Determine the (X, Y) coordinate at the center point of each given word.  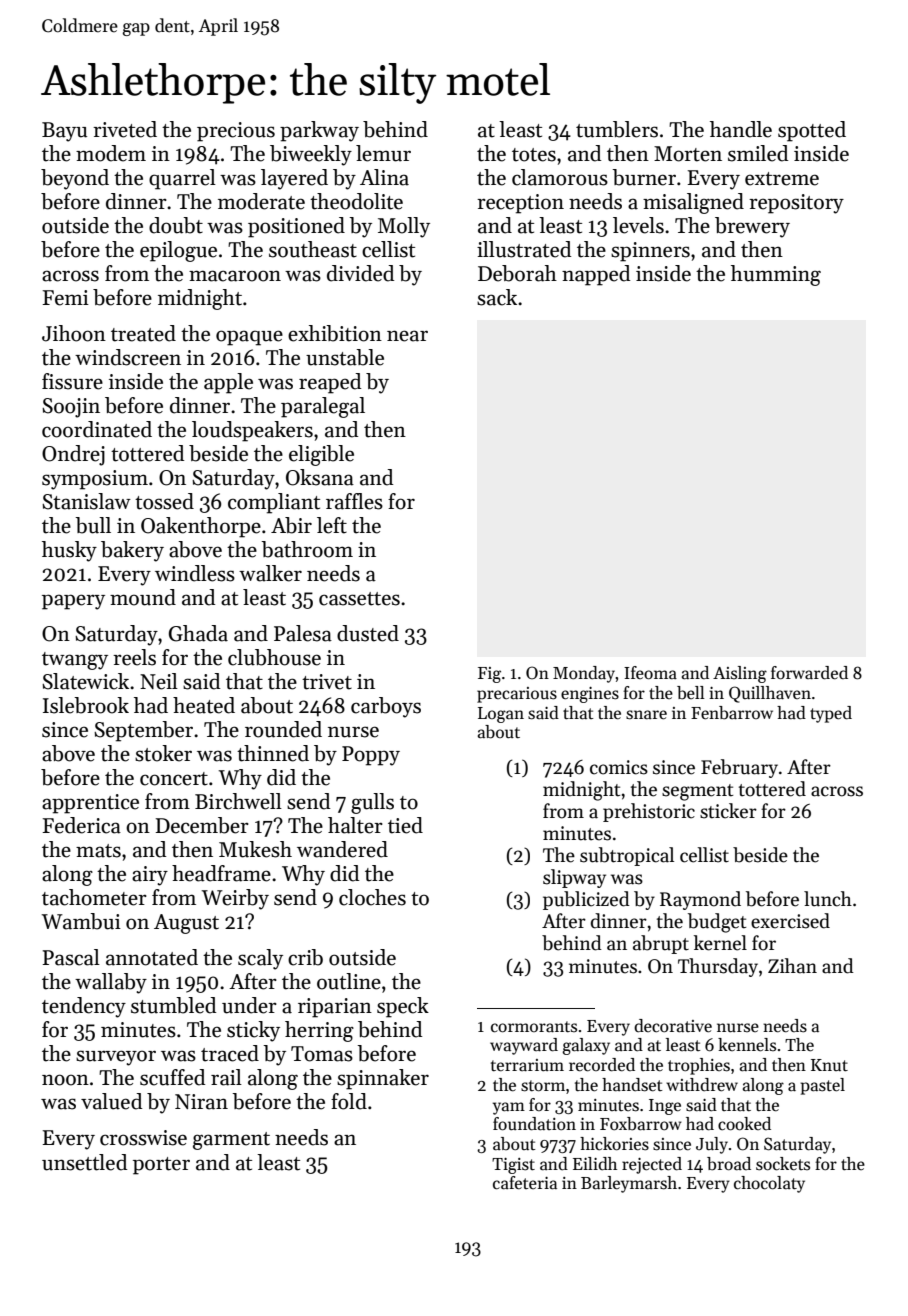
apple (228, 383)
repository (796, 204)
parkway (319, 131)
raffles (354, 501)
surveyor (116, 1058)
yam (508, 1108)
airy (150, 876)
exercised (790, 921)
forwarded (809, 673)
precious (236, 132)
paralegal (323, 407)
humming (776, 275)
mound (143, 597)
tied (405, 825)
